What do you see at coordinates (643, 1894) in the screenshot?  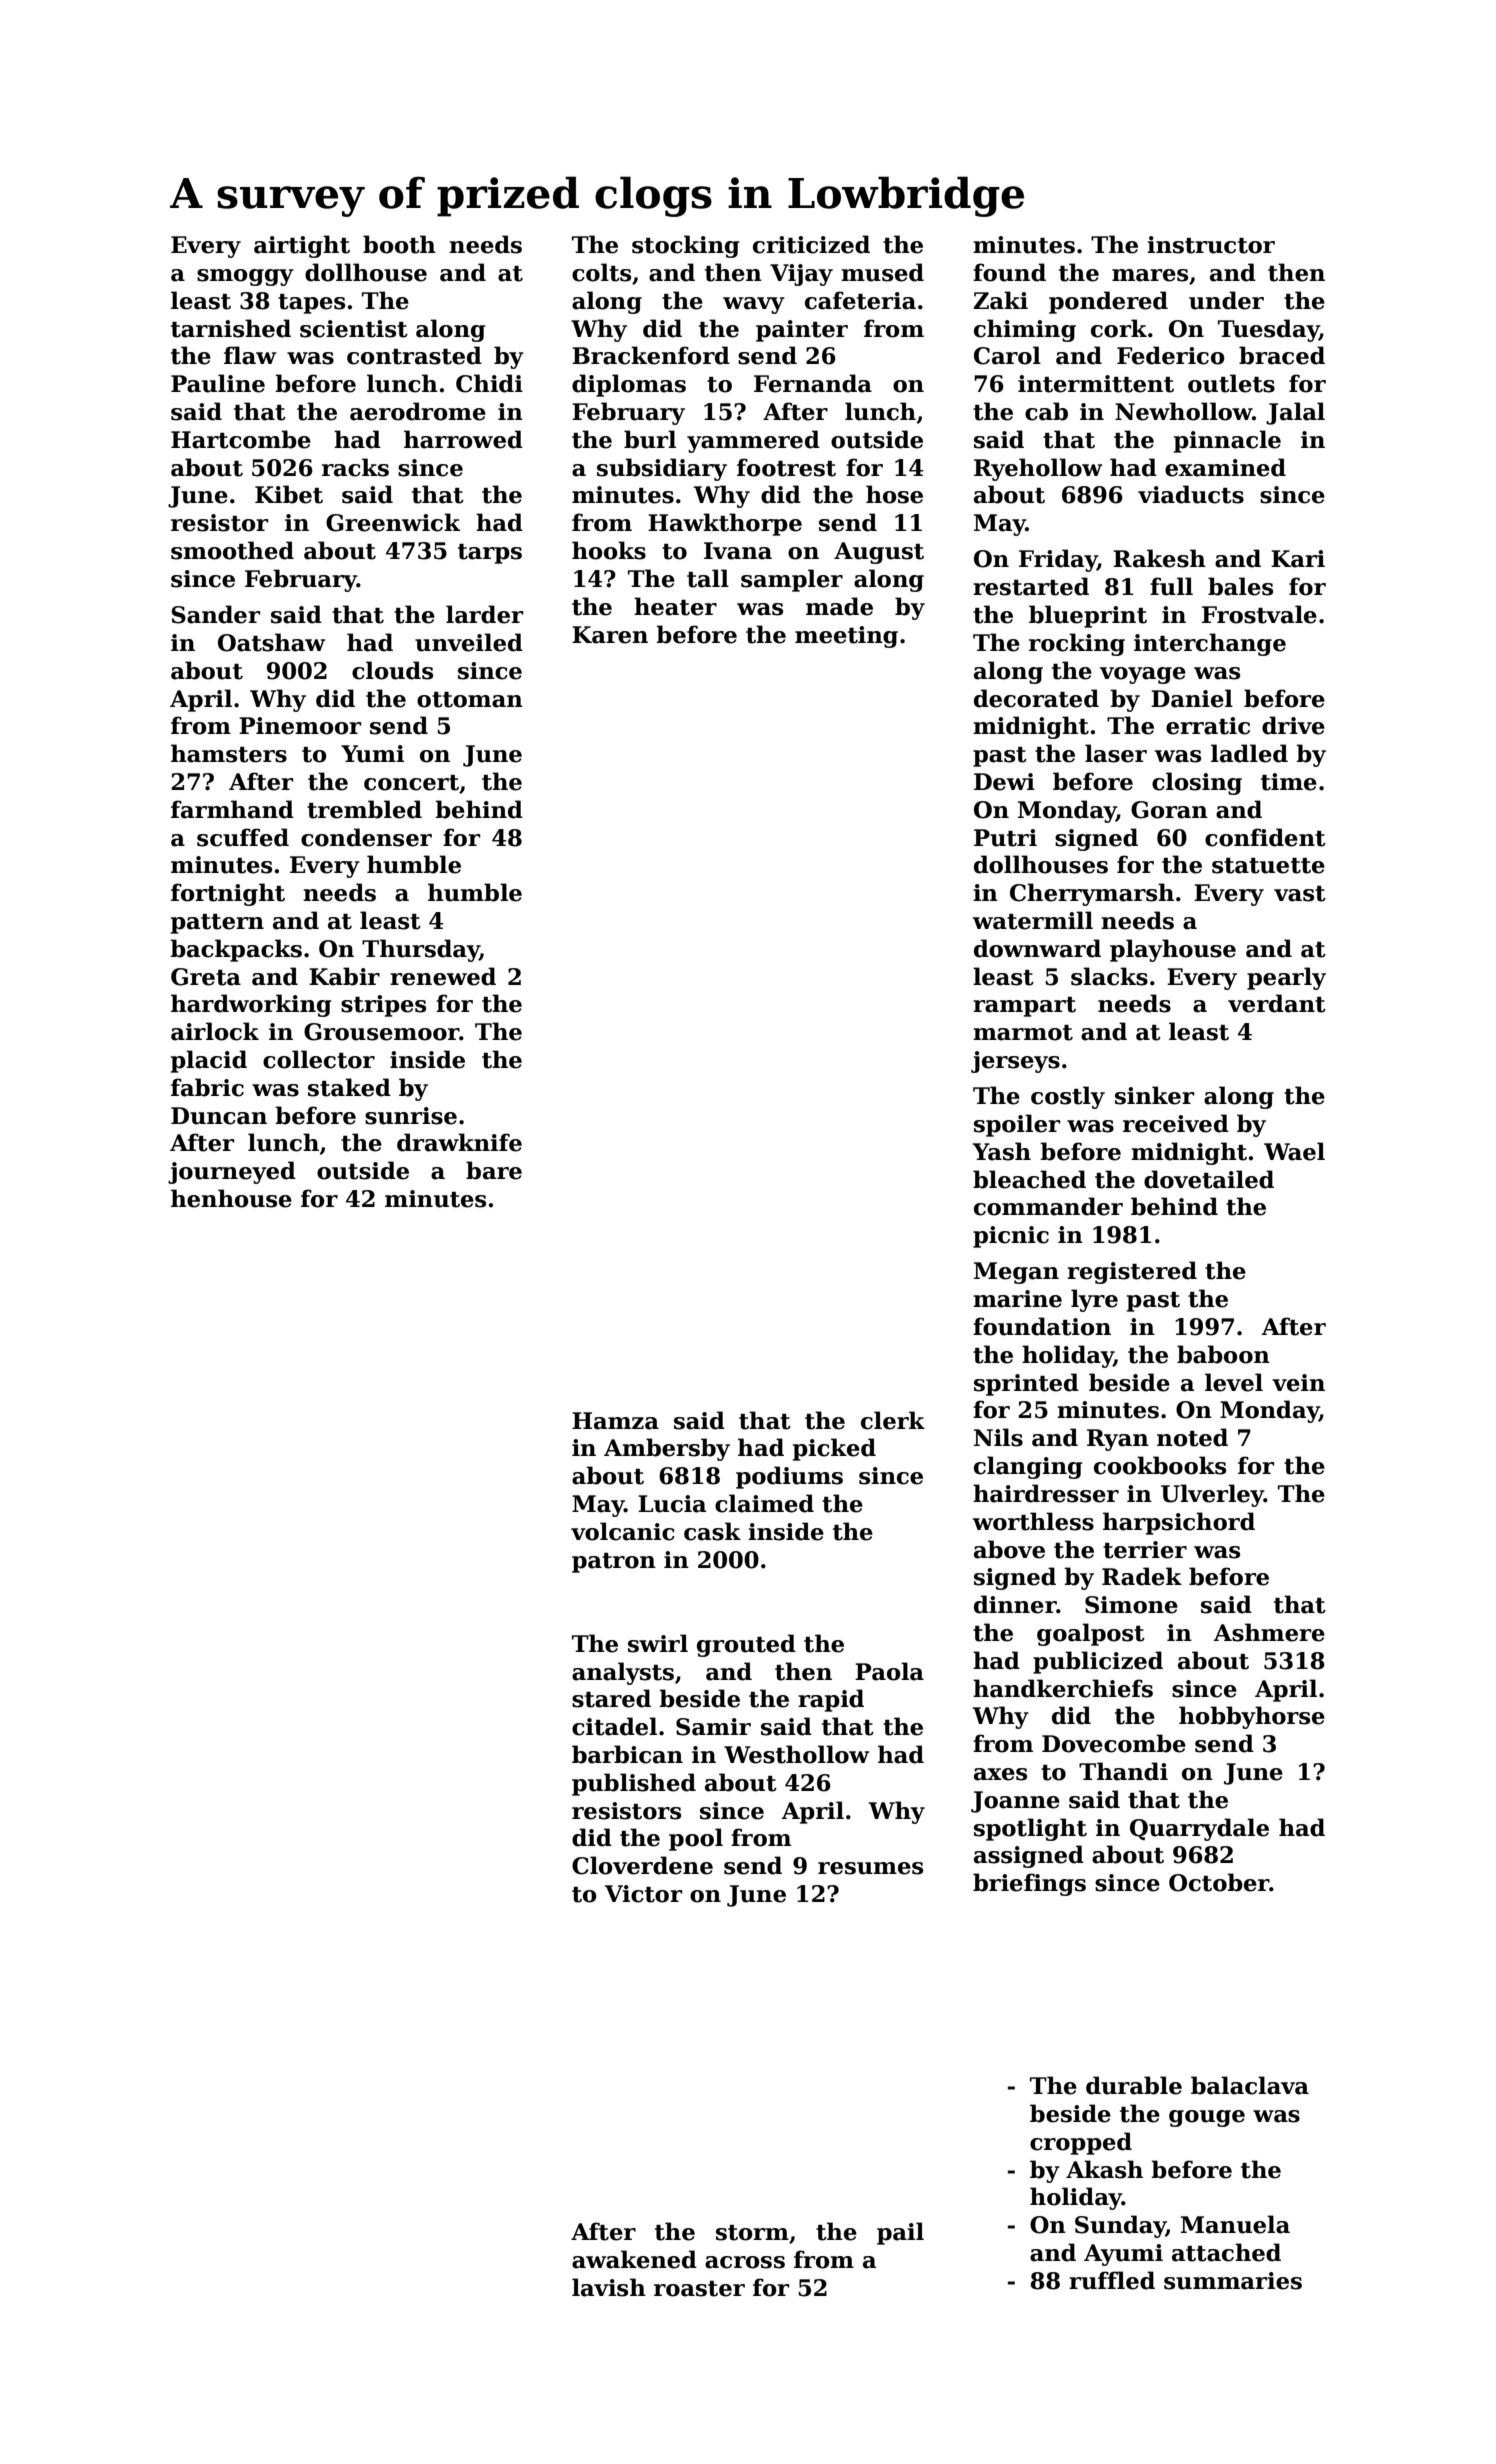 I see `Victor` at bounding box center [643, 1894].
